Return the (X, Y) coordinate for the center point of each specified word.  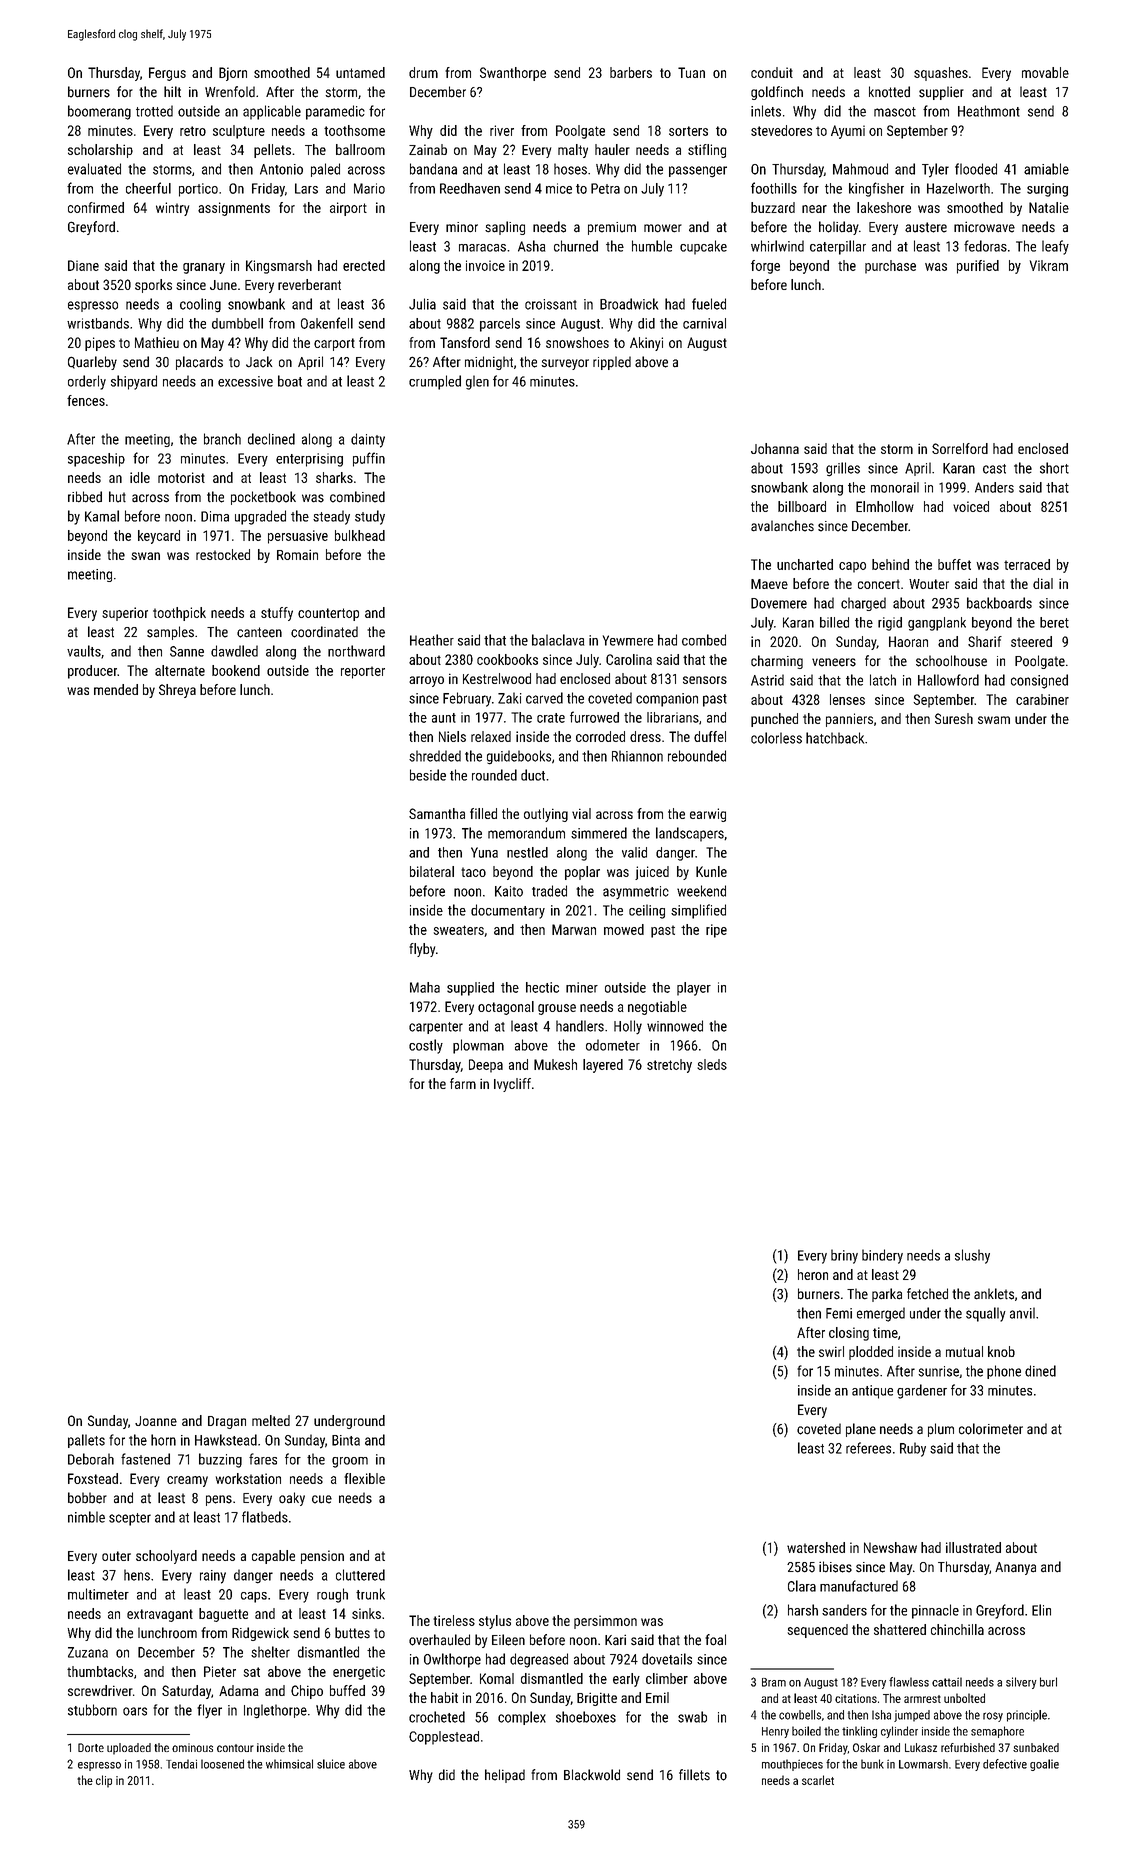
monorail (895, 487)
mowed (624, 929)
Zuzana (88, 1652)
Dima (215, 516)
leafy (1055, 247)
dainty (368, 440)
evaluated (94, 169)
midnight (489, 363)
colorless (776, 738)
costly (426, 1046)
